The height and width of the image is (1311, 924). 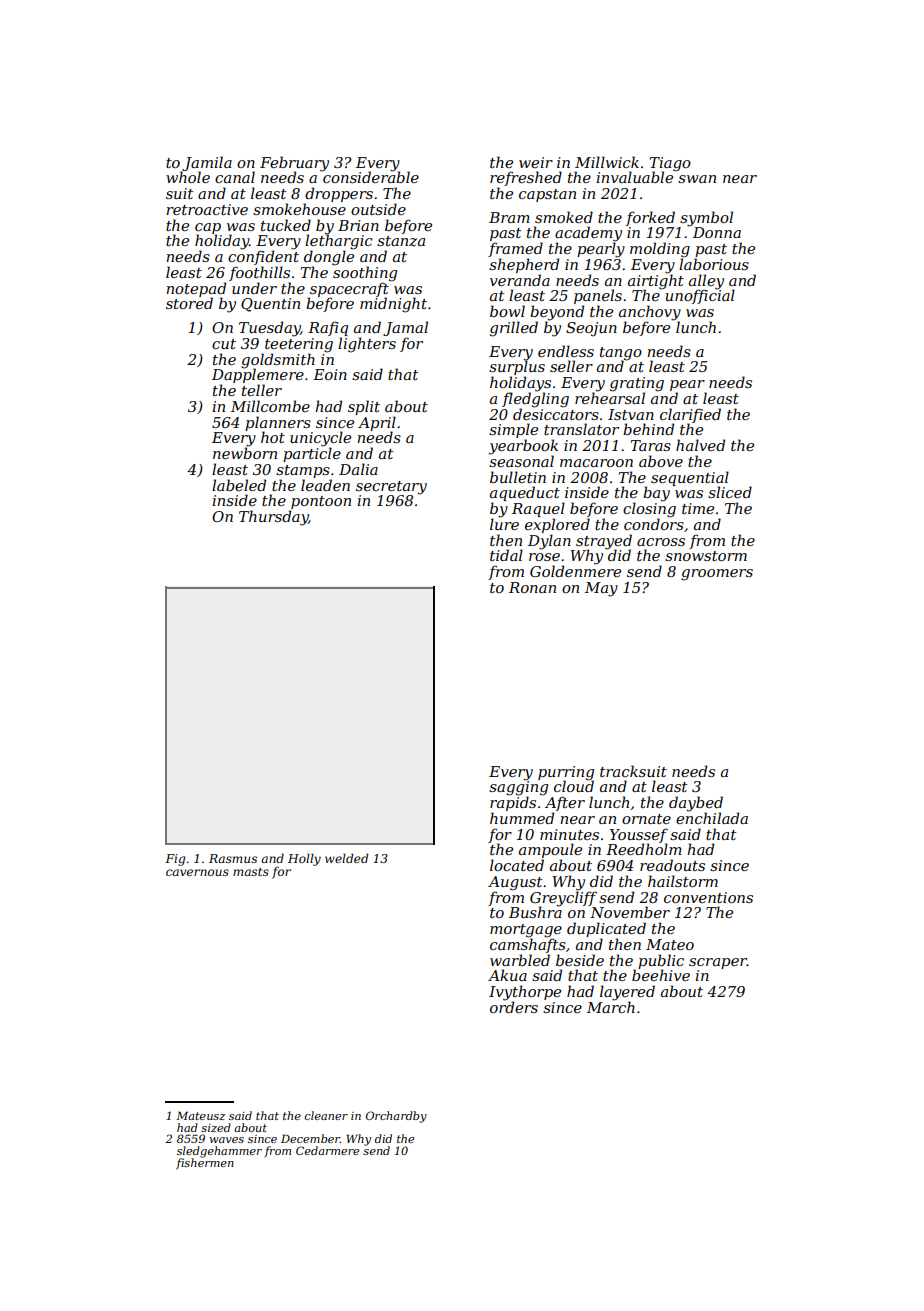 I want to click on groomers, so click(x=717, y=575).
